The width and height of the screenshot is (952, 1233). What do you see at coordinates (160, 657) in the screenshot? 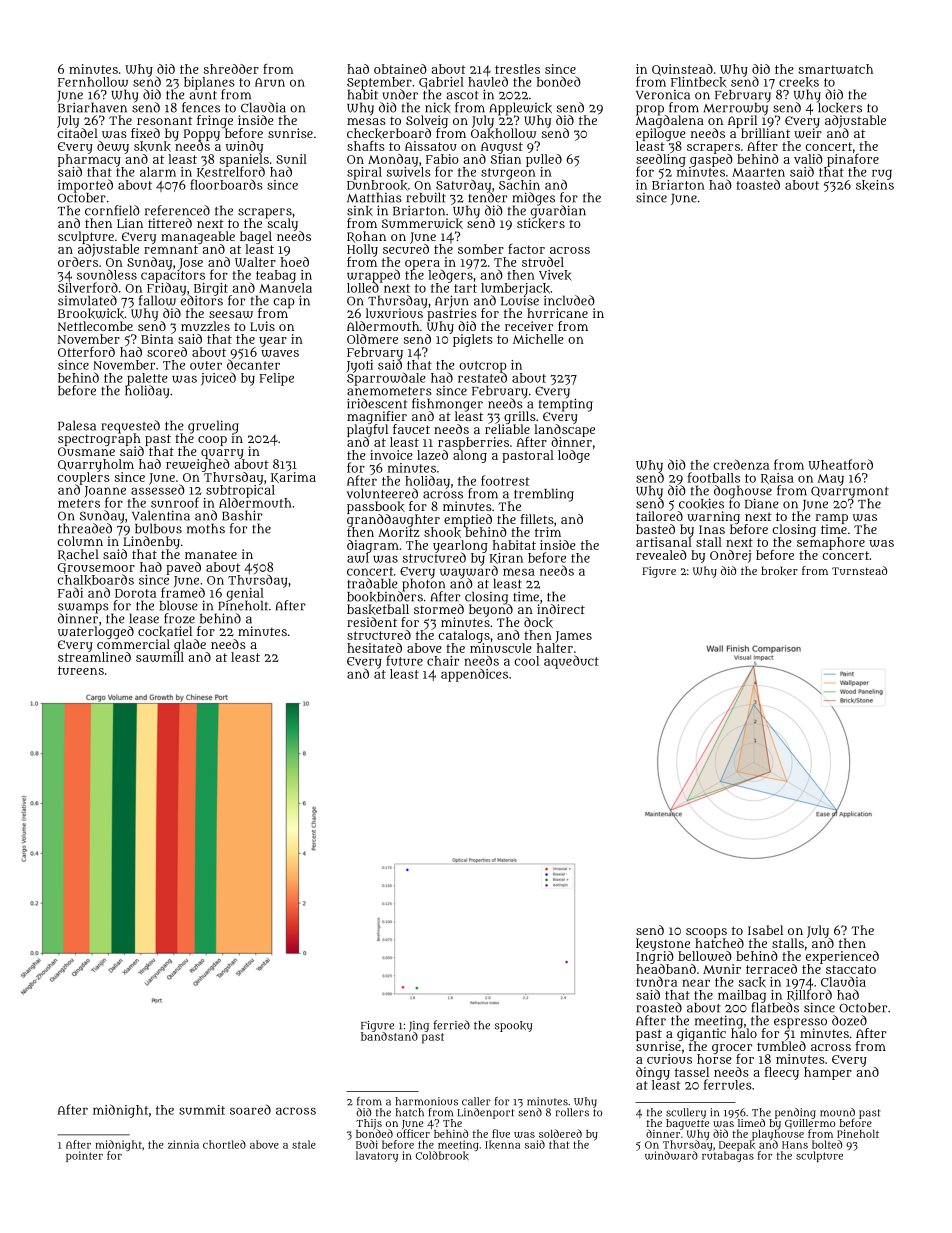
I see `sawmill` at bounding box center [160, 657].
